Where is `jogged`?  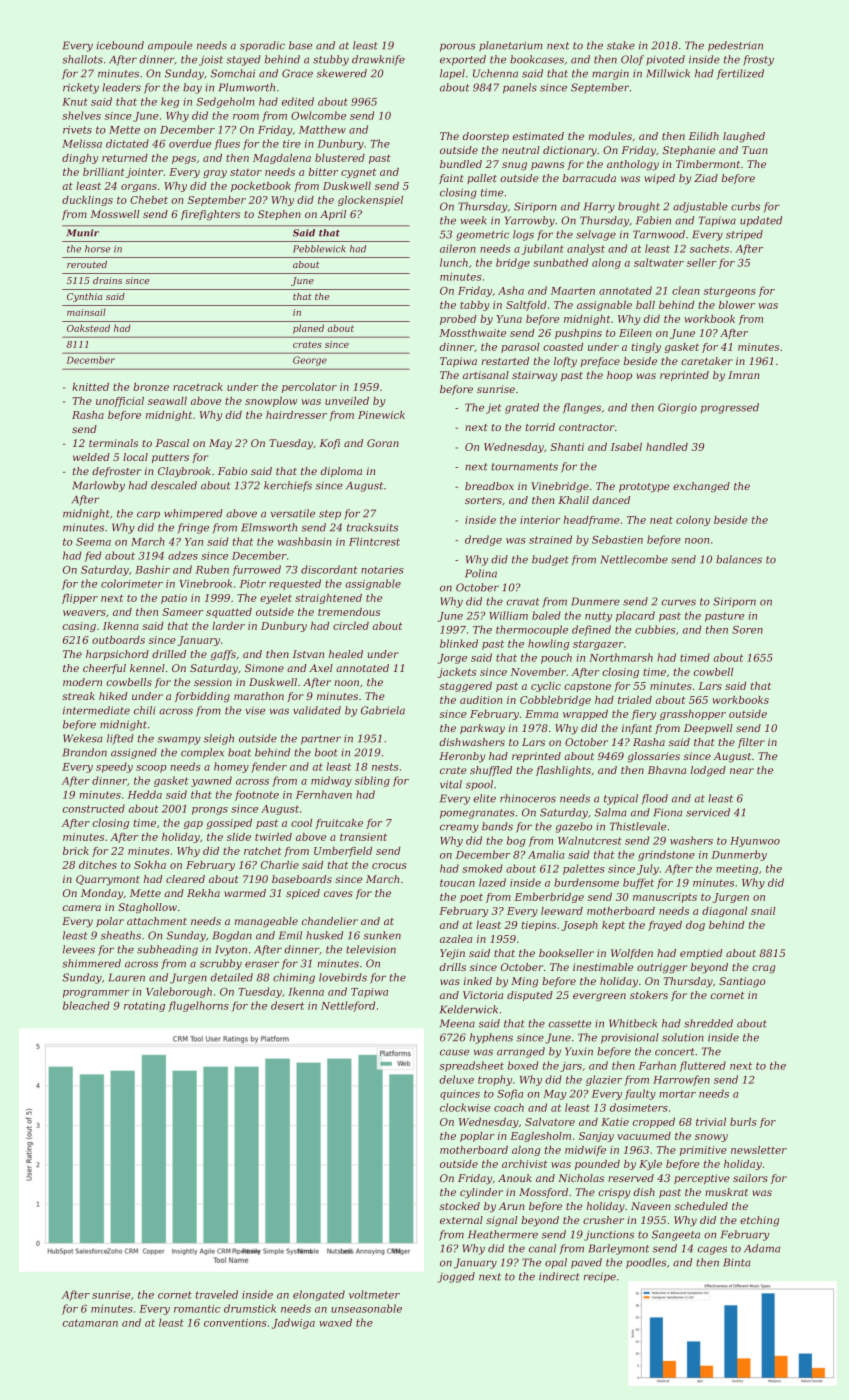
jogged is located at coordinates (456, 1277).
